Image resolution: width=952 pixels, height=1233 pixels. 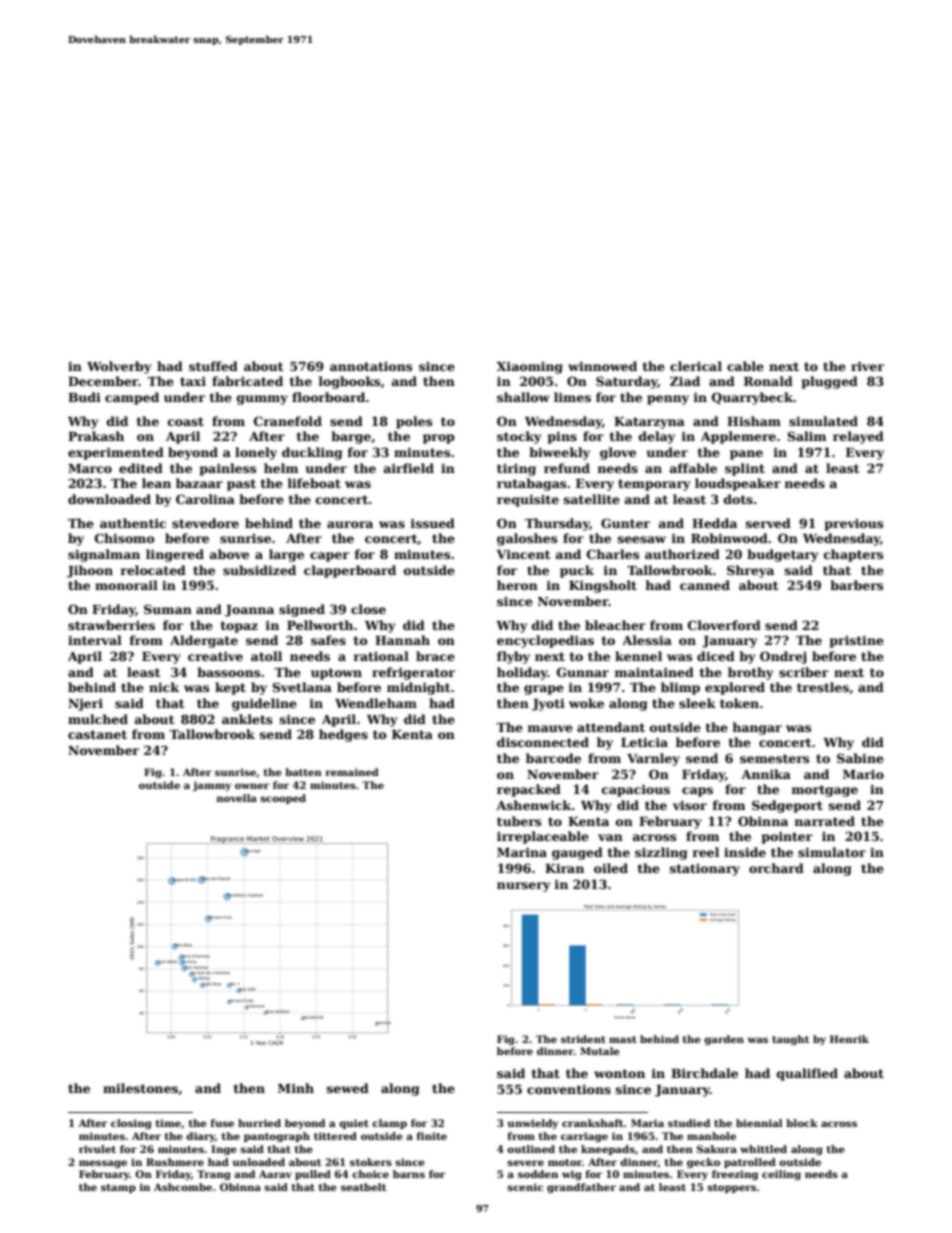 I want to click on sewed, so click(x=348, y=1088).
